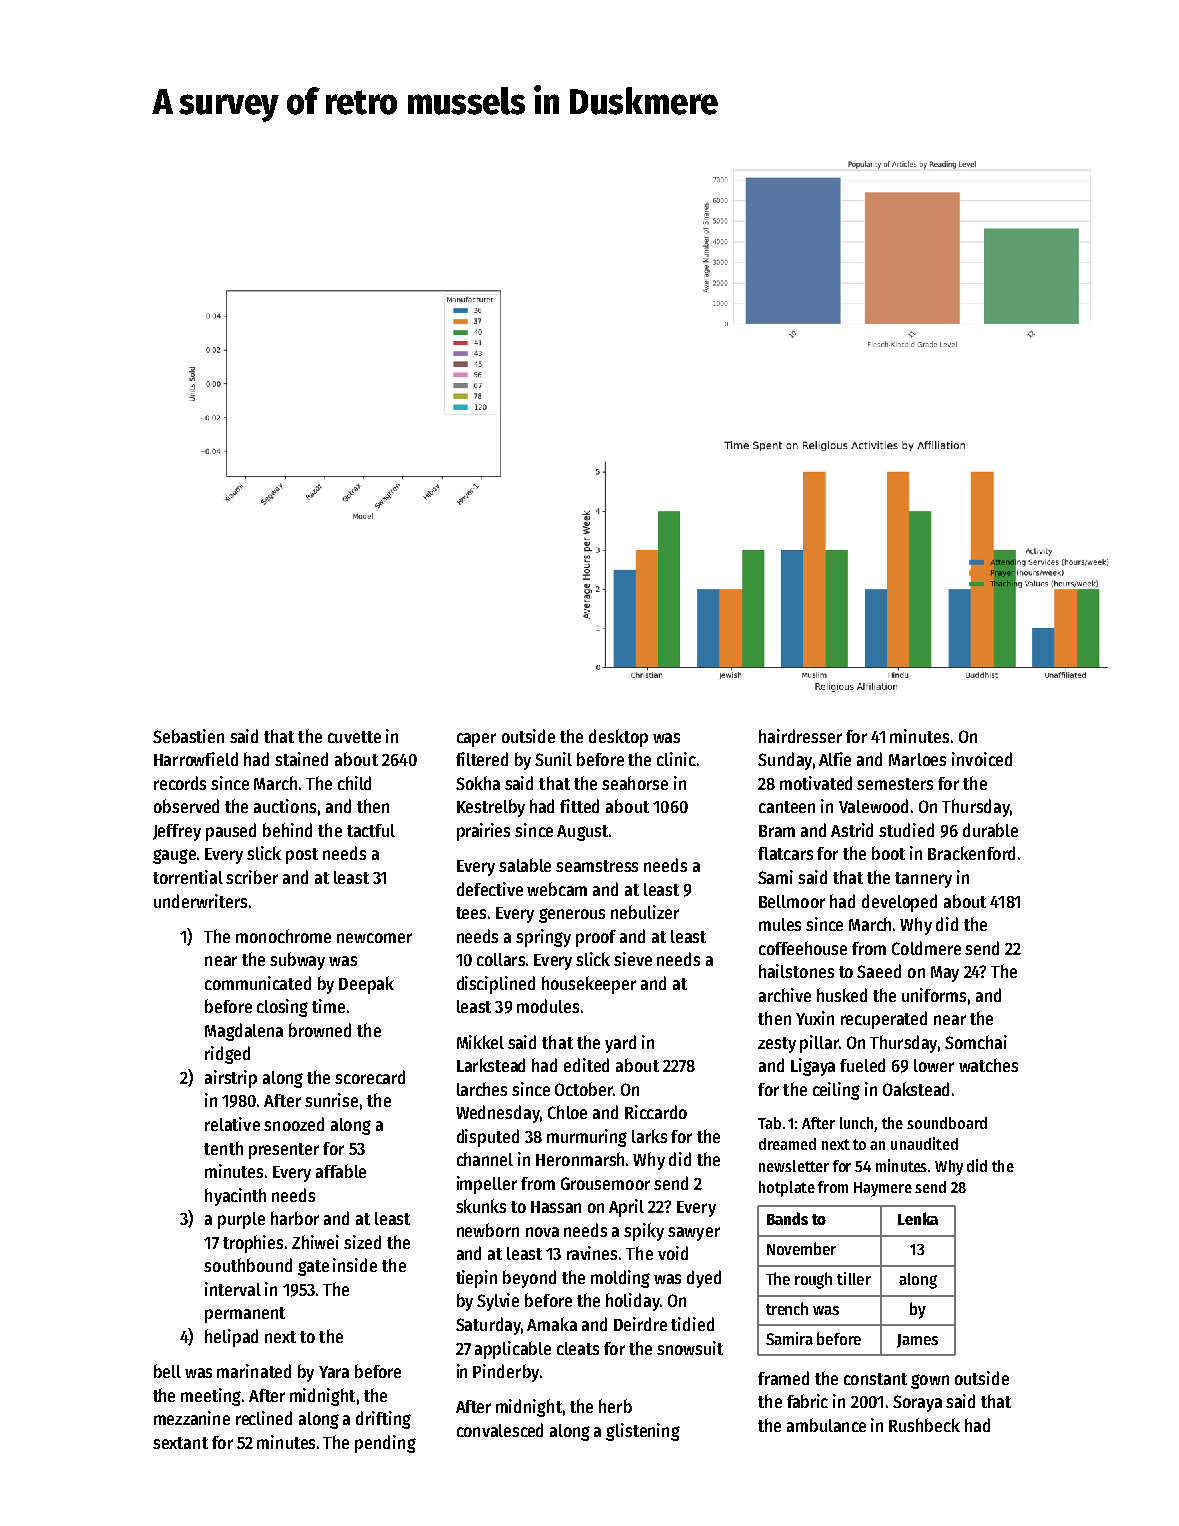 This image has height=1526, width=1179. I want to click on Bram, so click(777, 831).
